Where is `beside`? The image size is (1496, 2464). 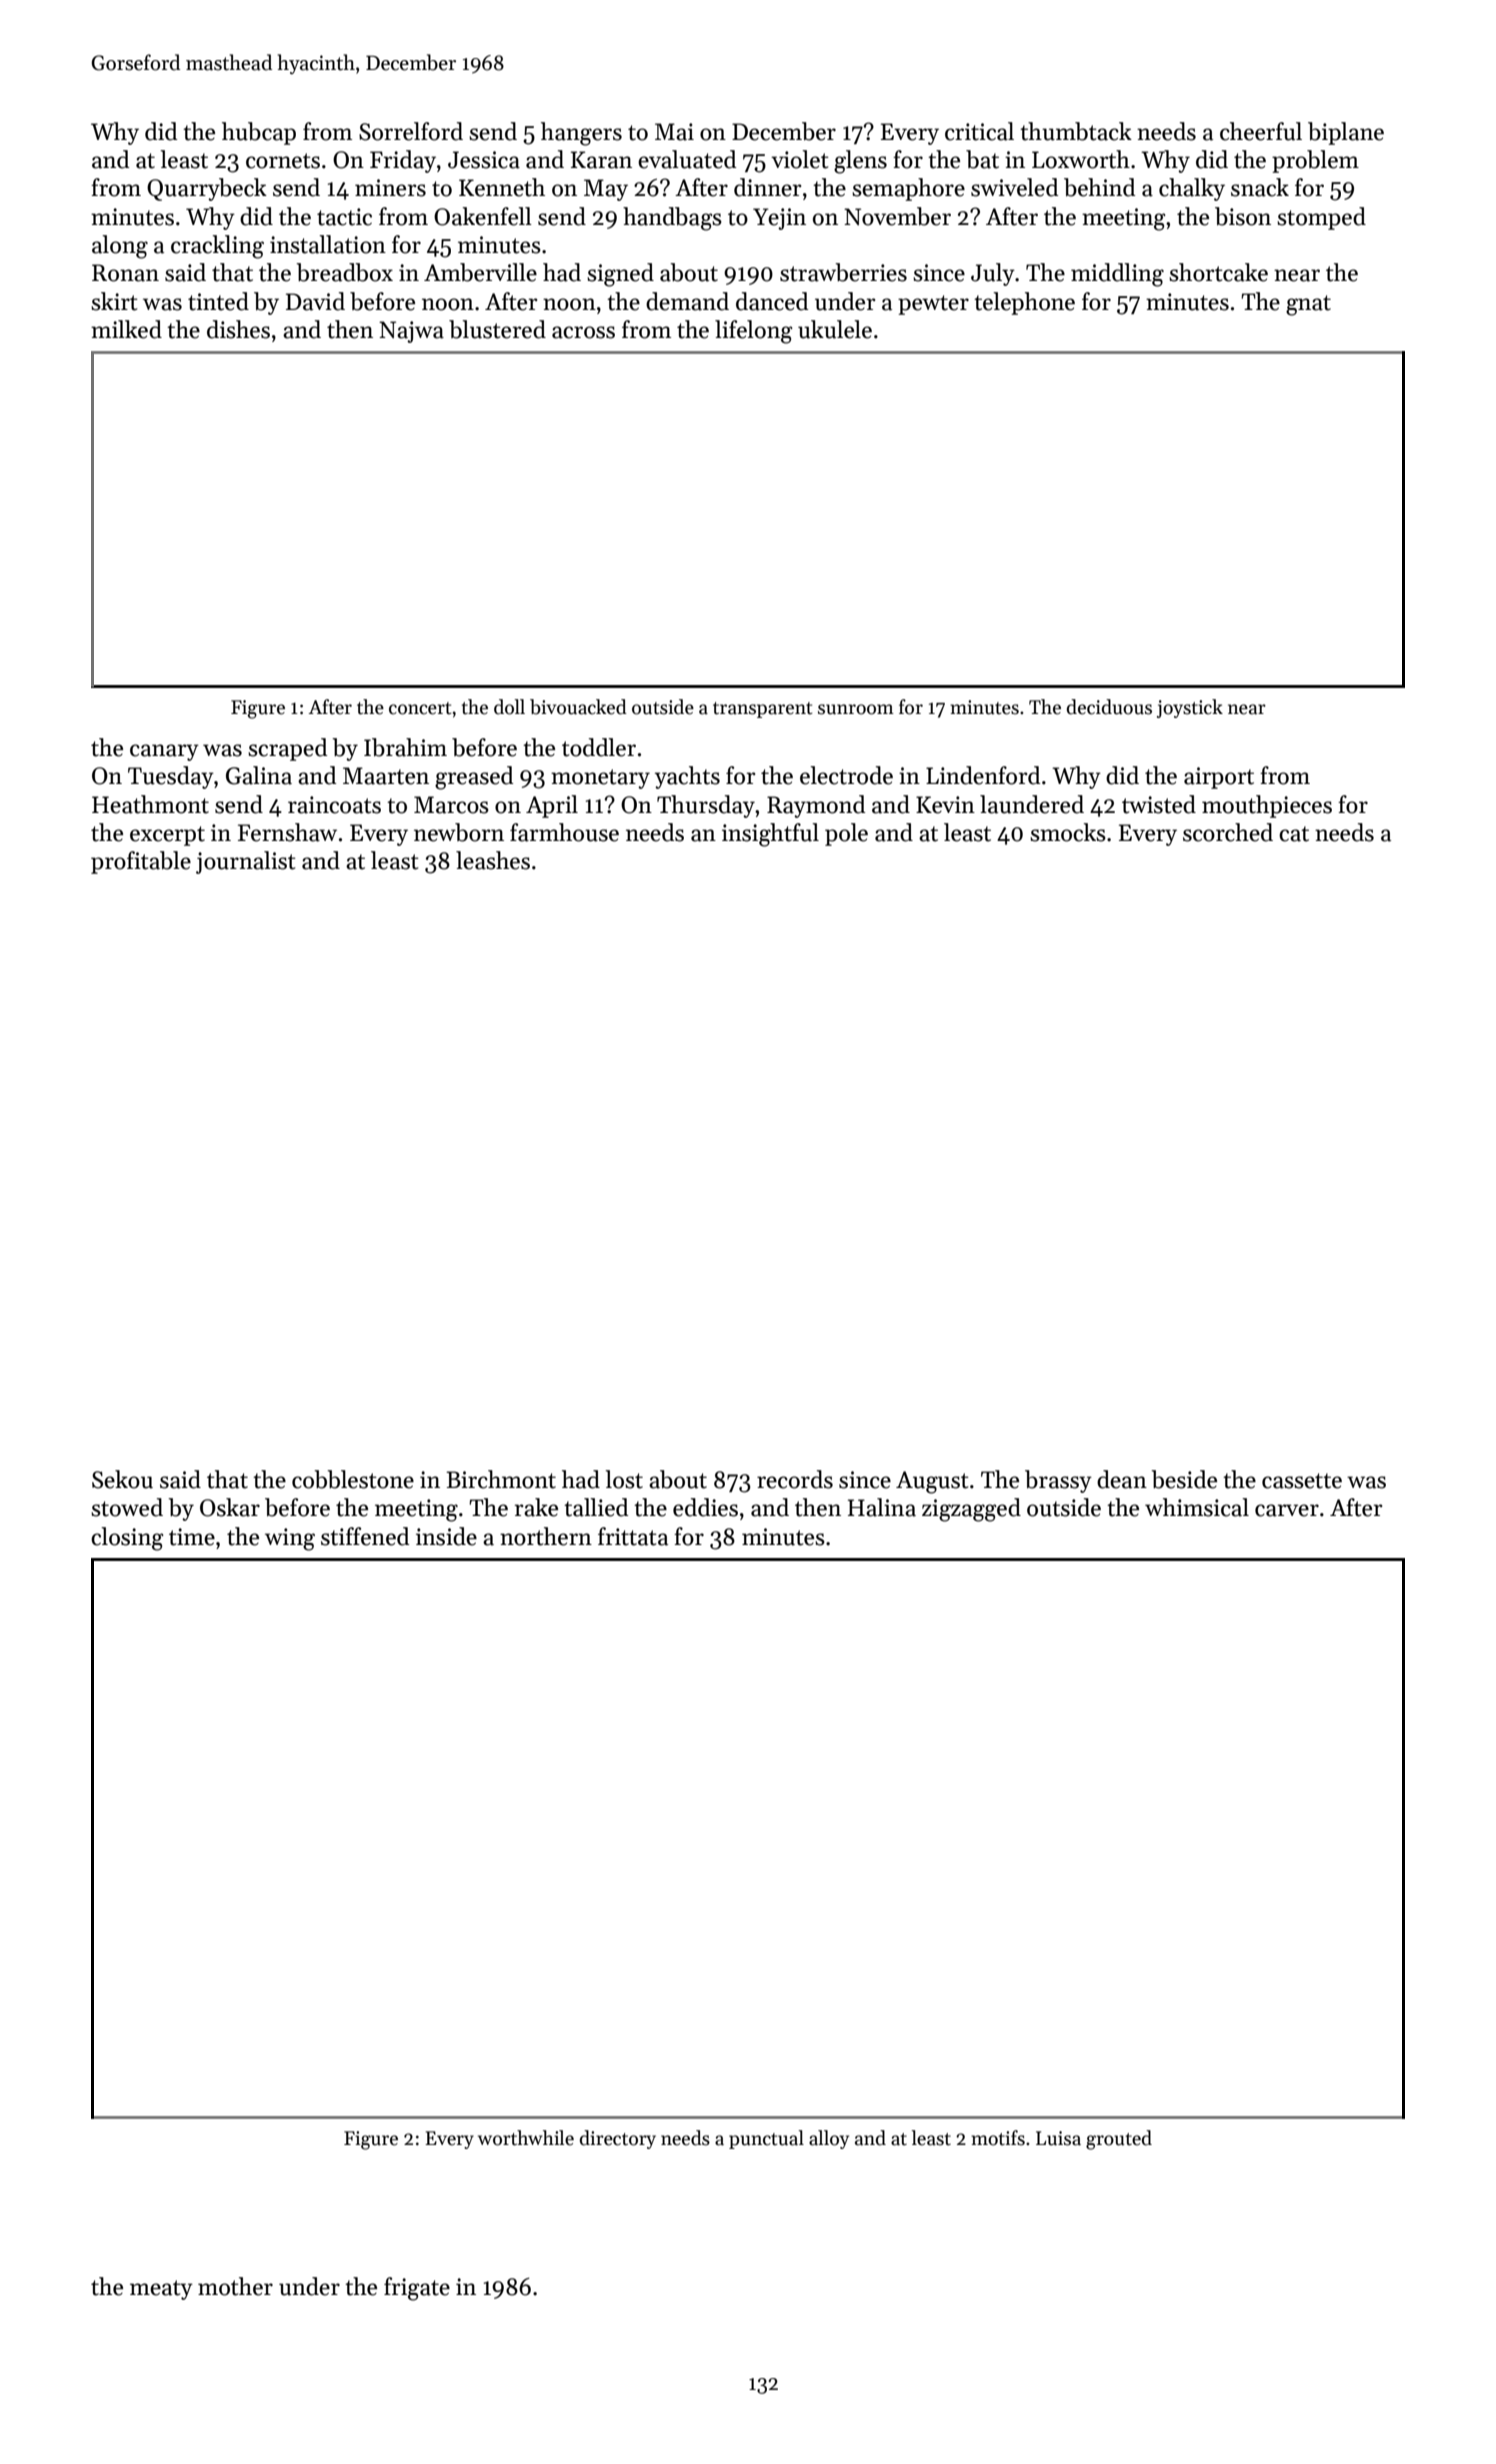 beside is located at coordinates (1184, 1479).
